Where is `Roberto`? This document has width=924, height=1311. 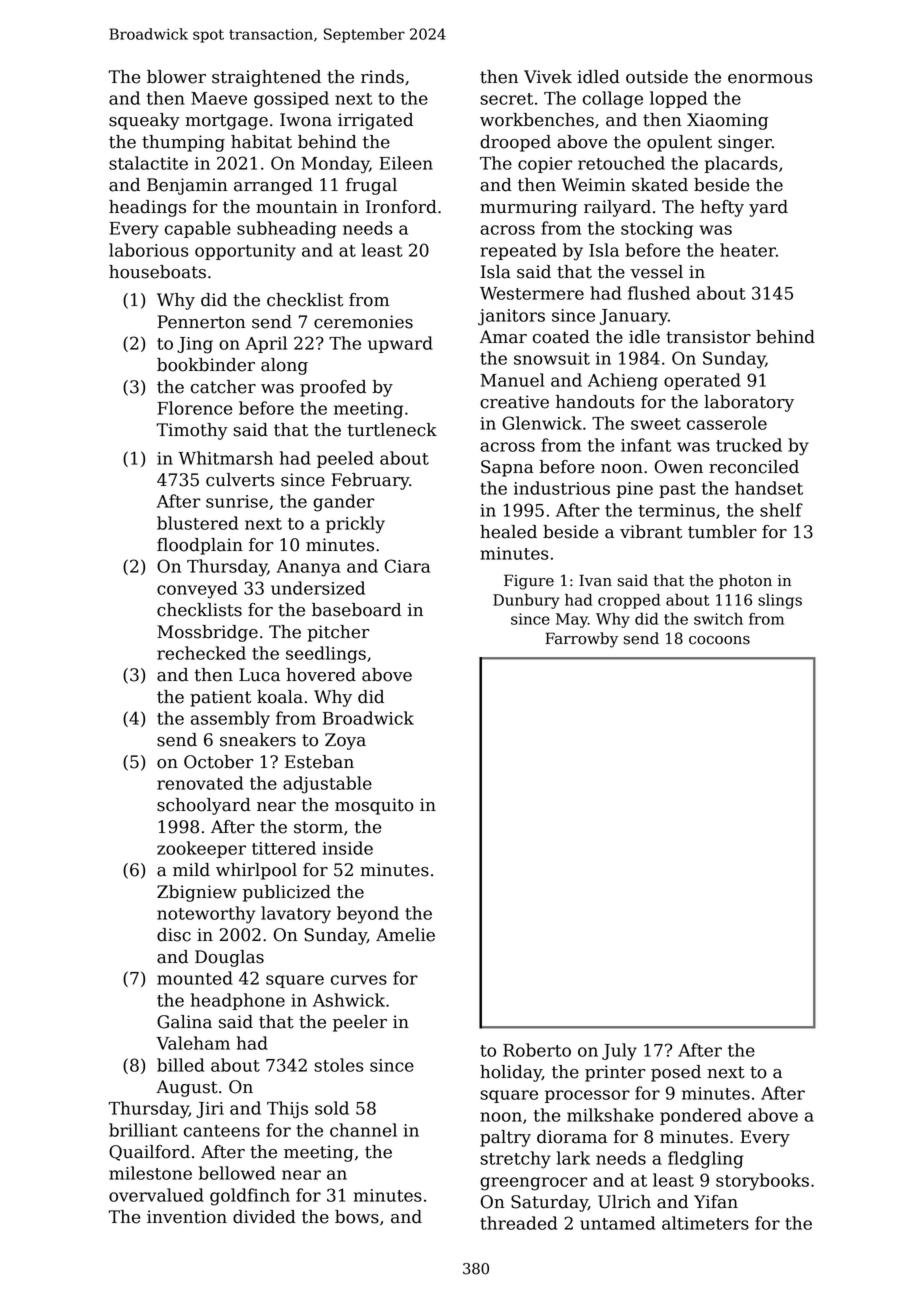 Roberto is located at coordinates (537, 1050).
